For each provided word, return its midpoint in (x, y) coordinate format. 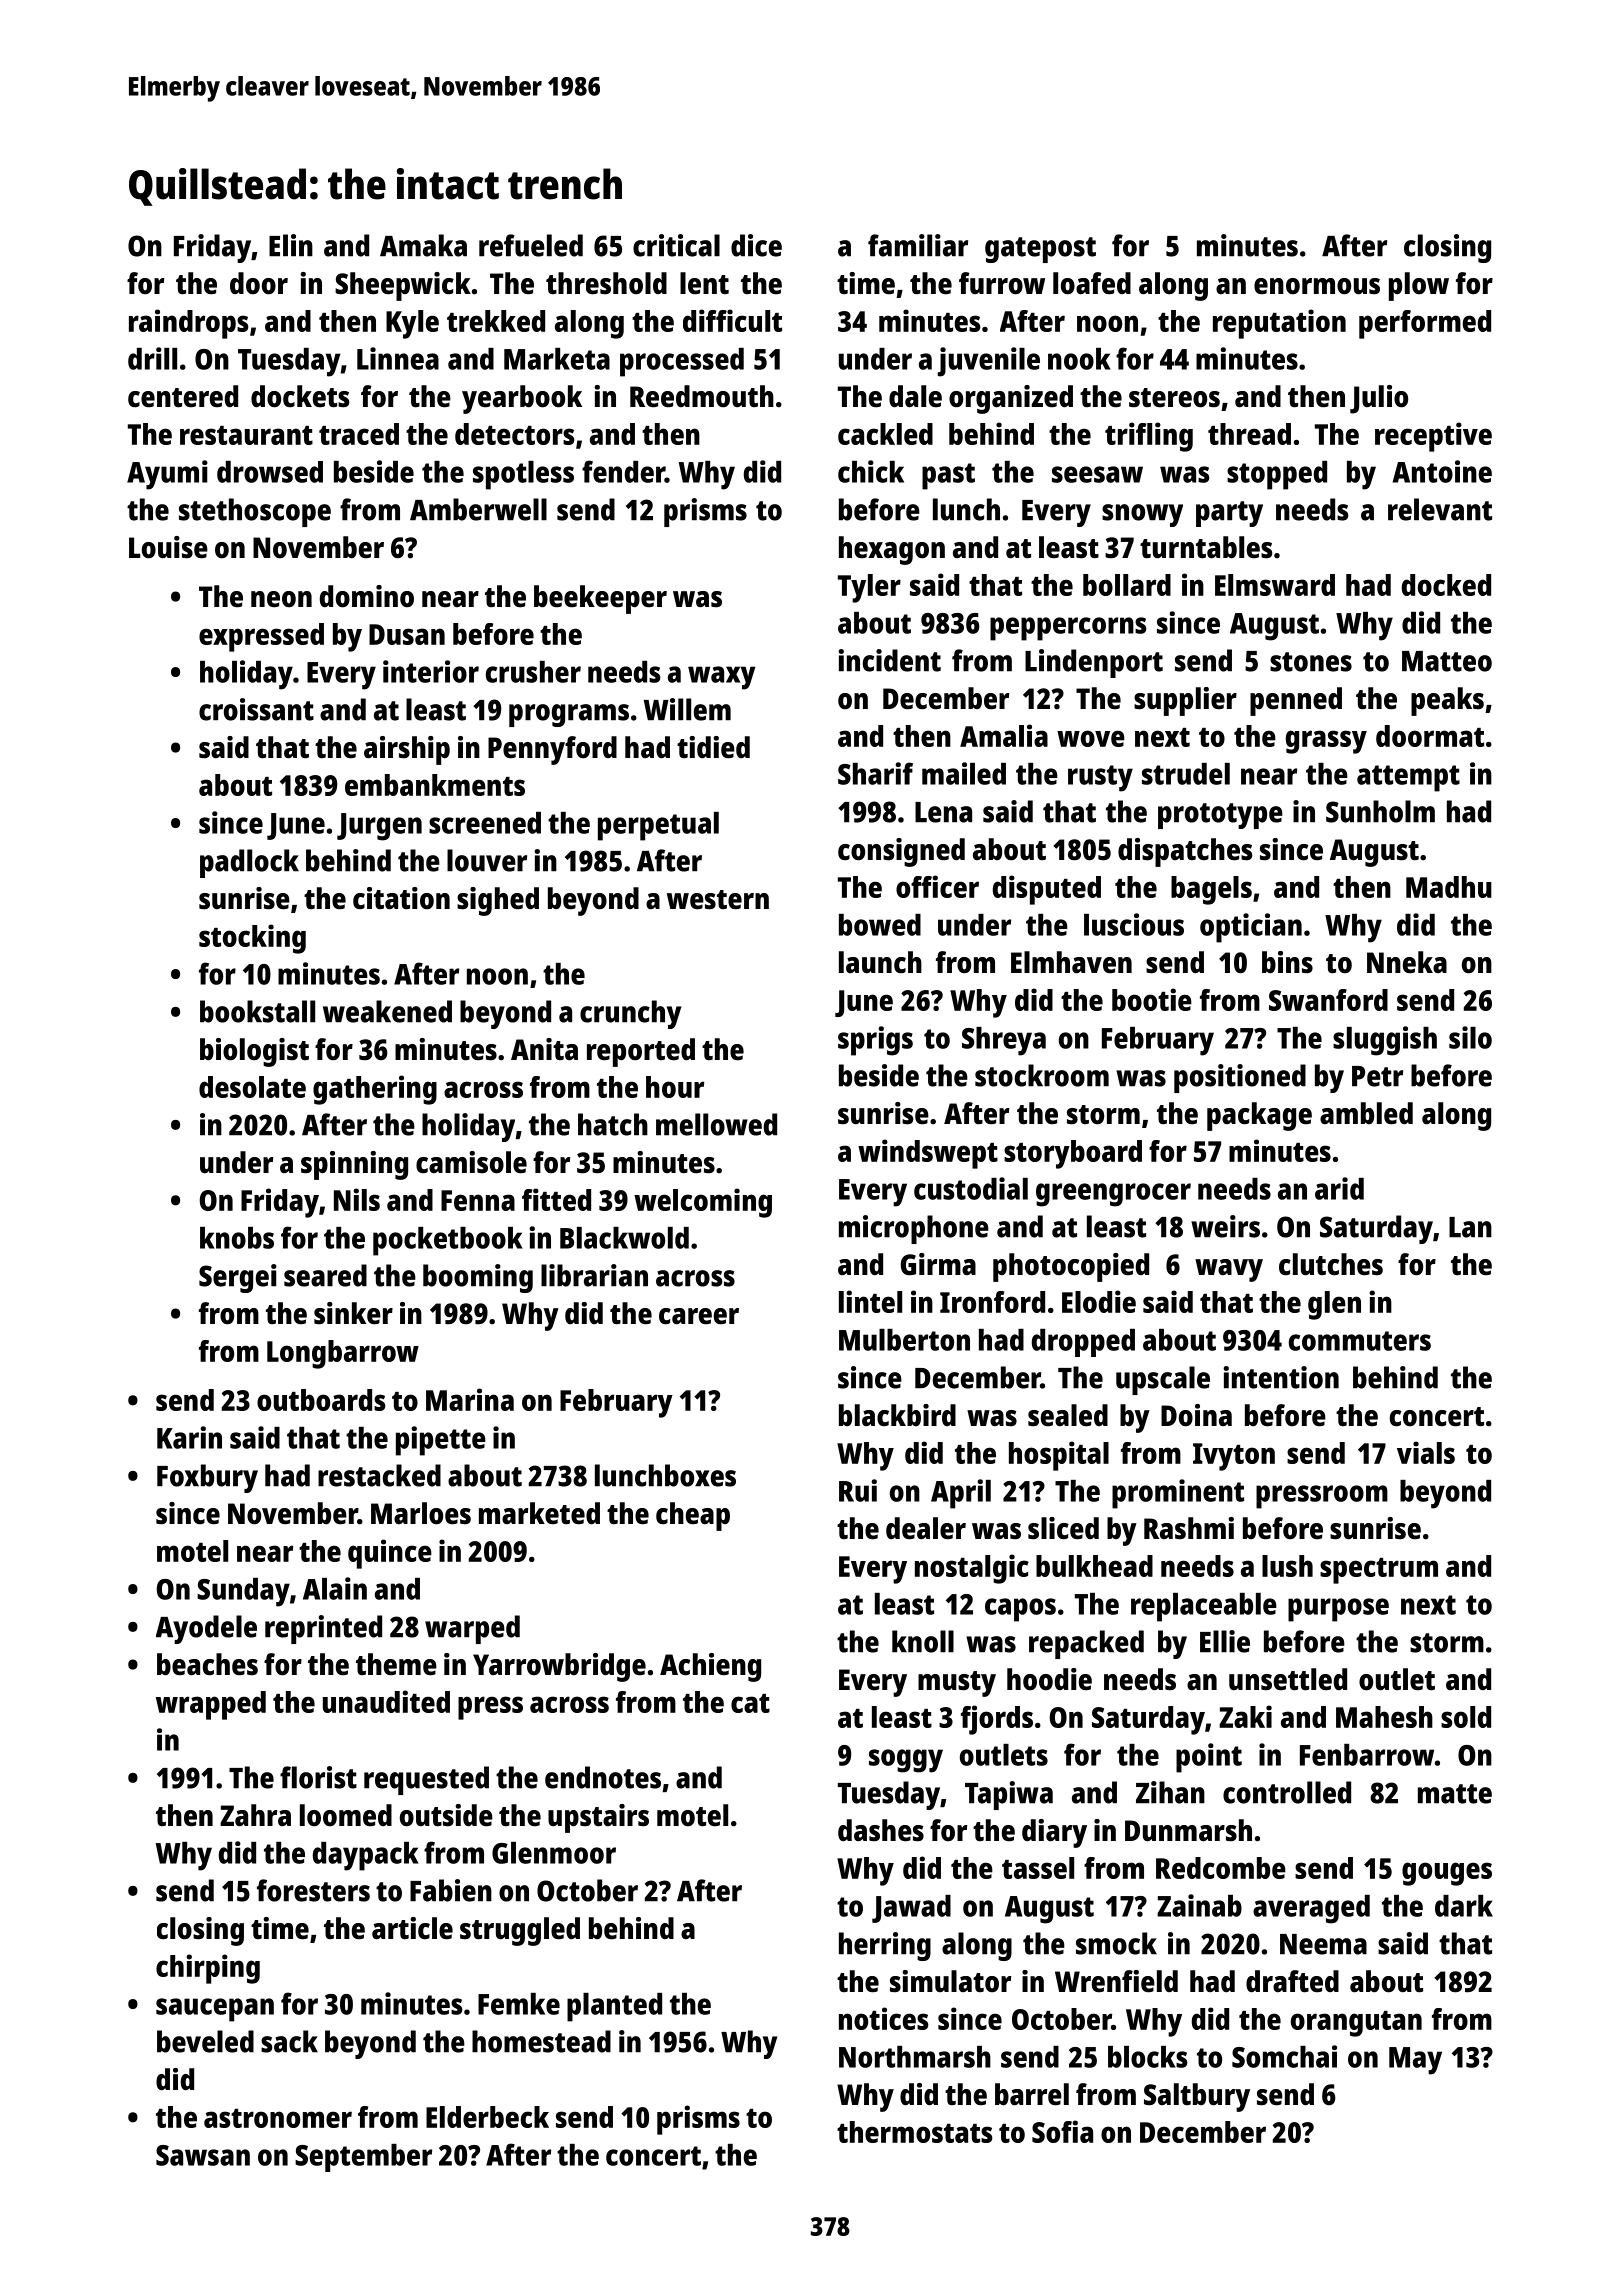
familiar (918, 245)
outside (446, 1815)
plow (1419, 286)
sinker (353, 1313)
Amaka (423, 245)
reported (641, 1052)
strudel (1186, 774)
